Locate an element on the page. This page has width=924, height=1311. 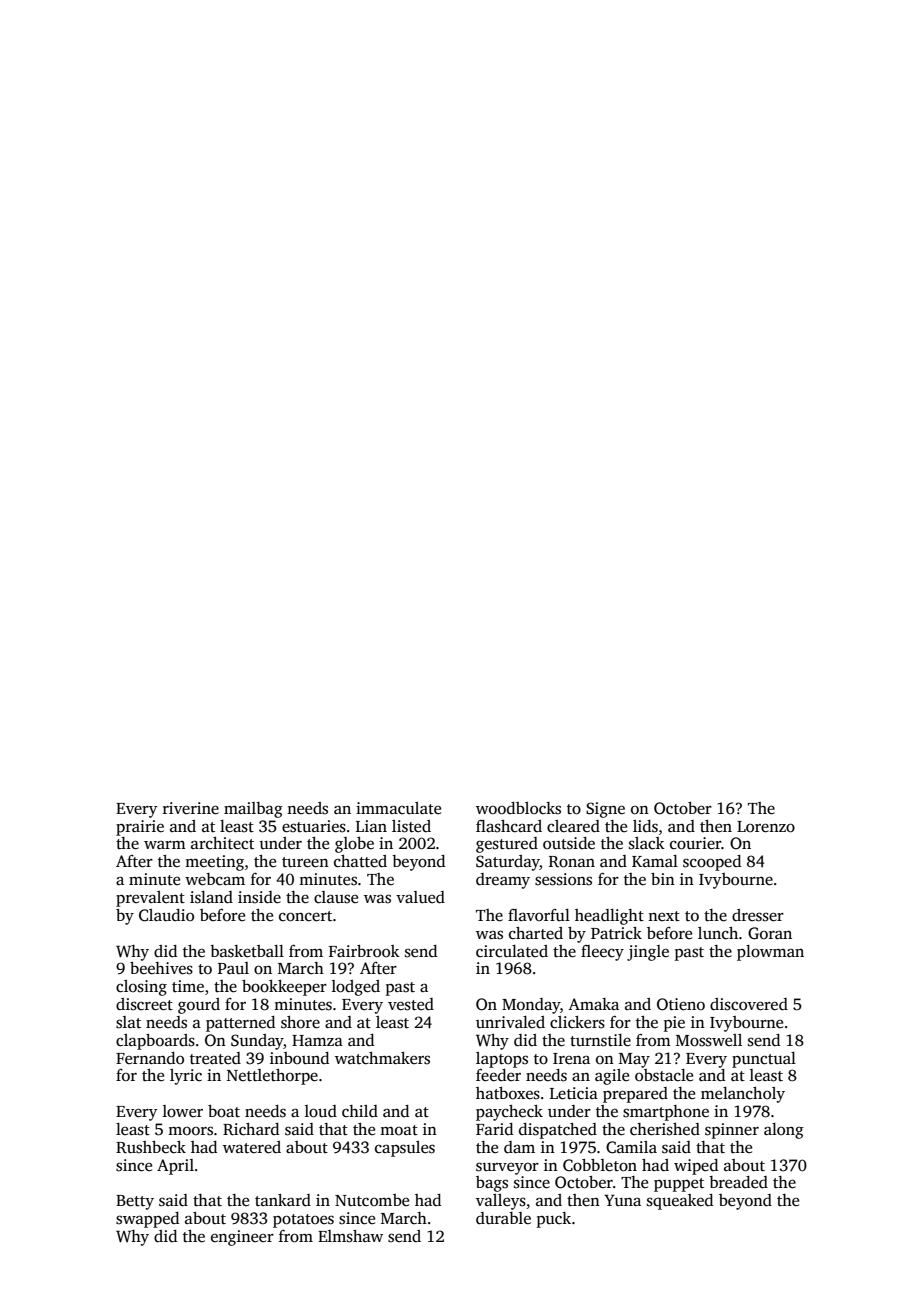
potatoes is located at coordinates (303, 1221).
